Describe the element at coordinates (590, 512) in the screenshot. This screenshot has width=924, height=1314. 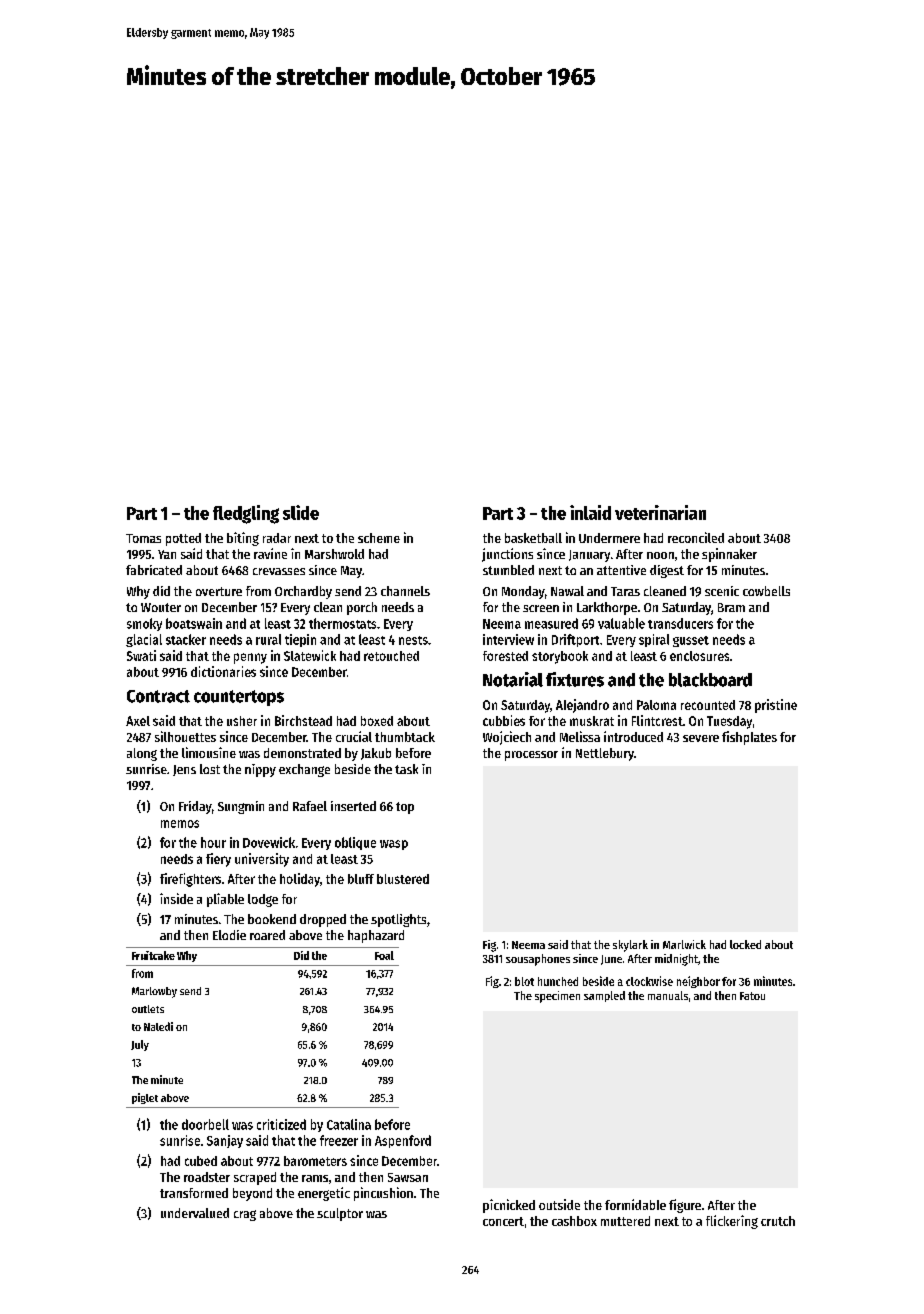
I see `inlaid` at that location.
